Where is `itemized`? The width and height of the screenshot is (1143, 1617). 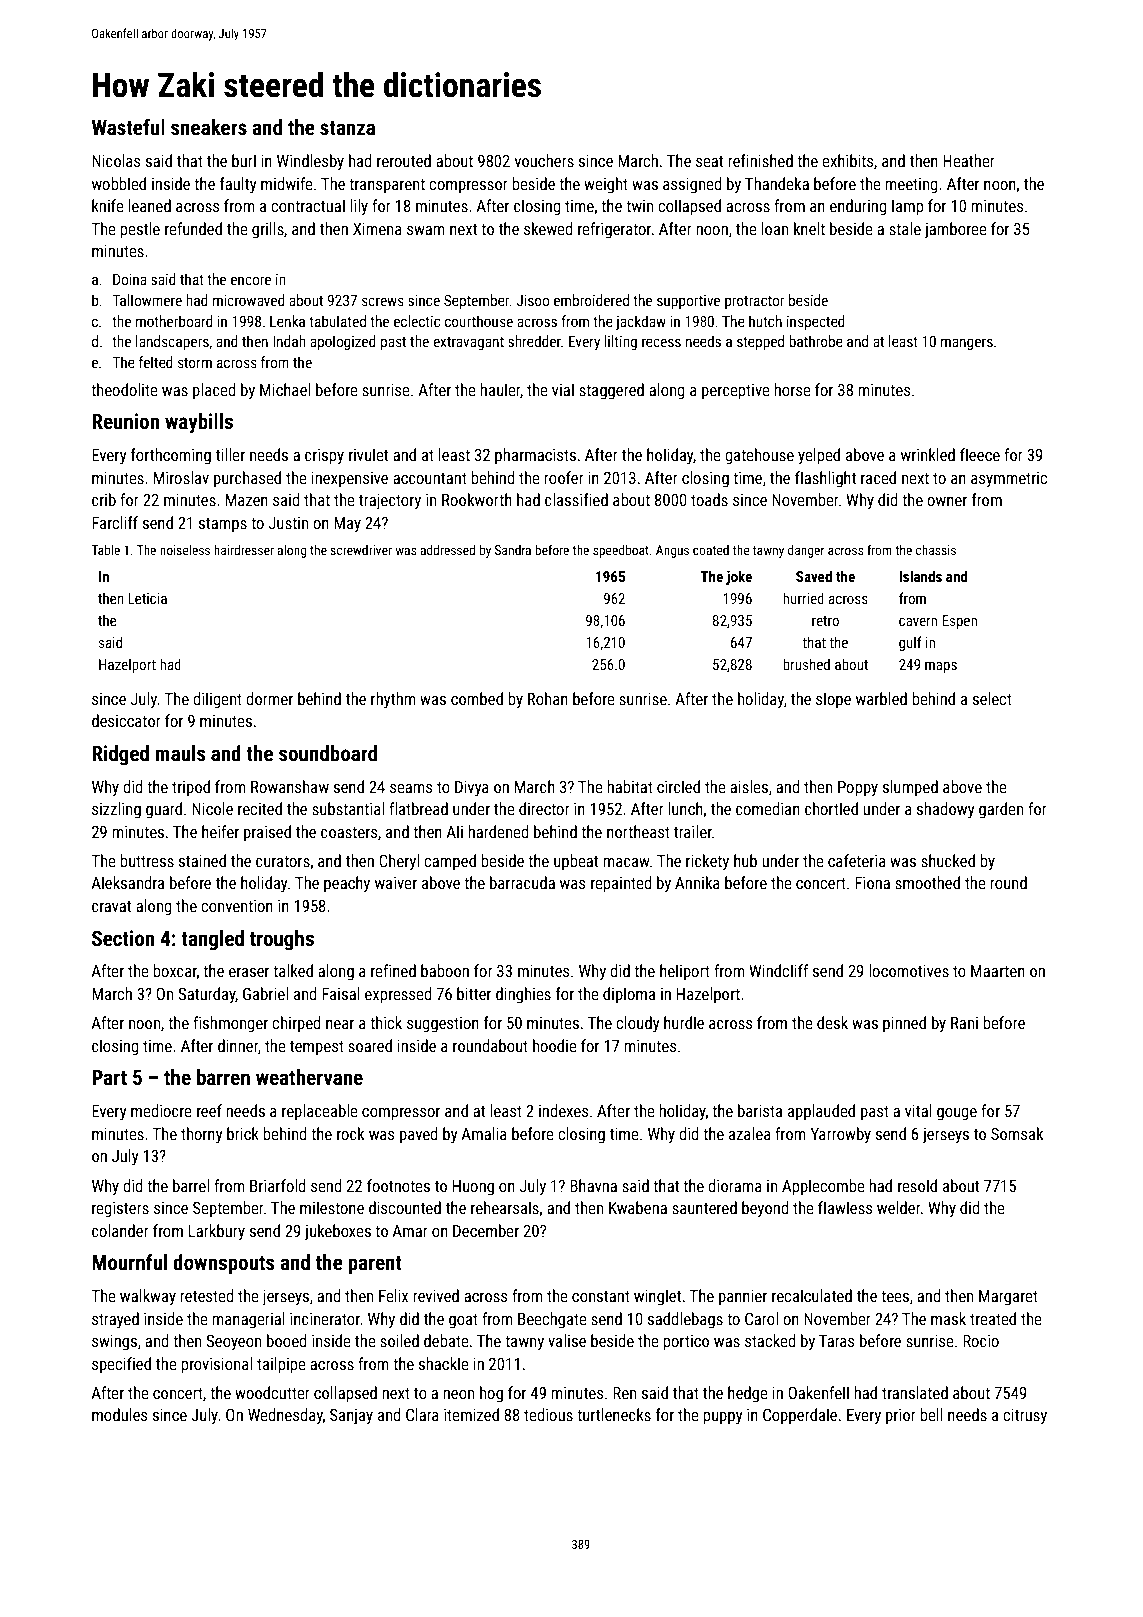 itemized is located at coordinates (471, 1414).
